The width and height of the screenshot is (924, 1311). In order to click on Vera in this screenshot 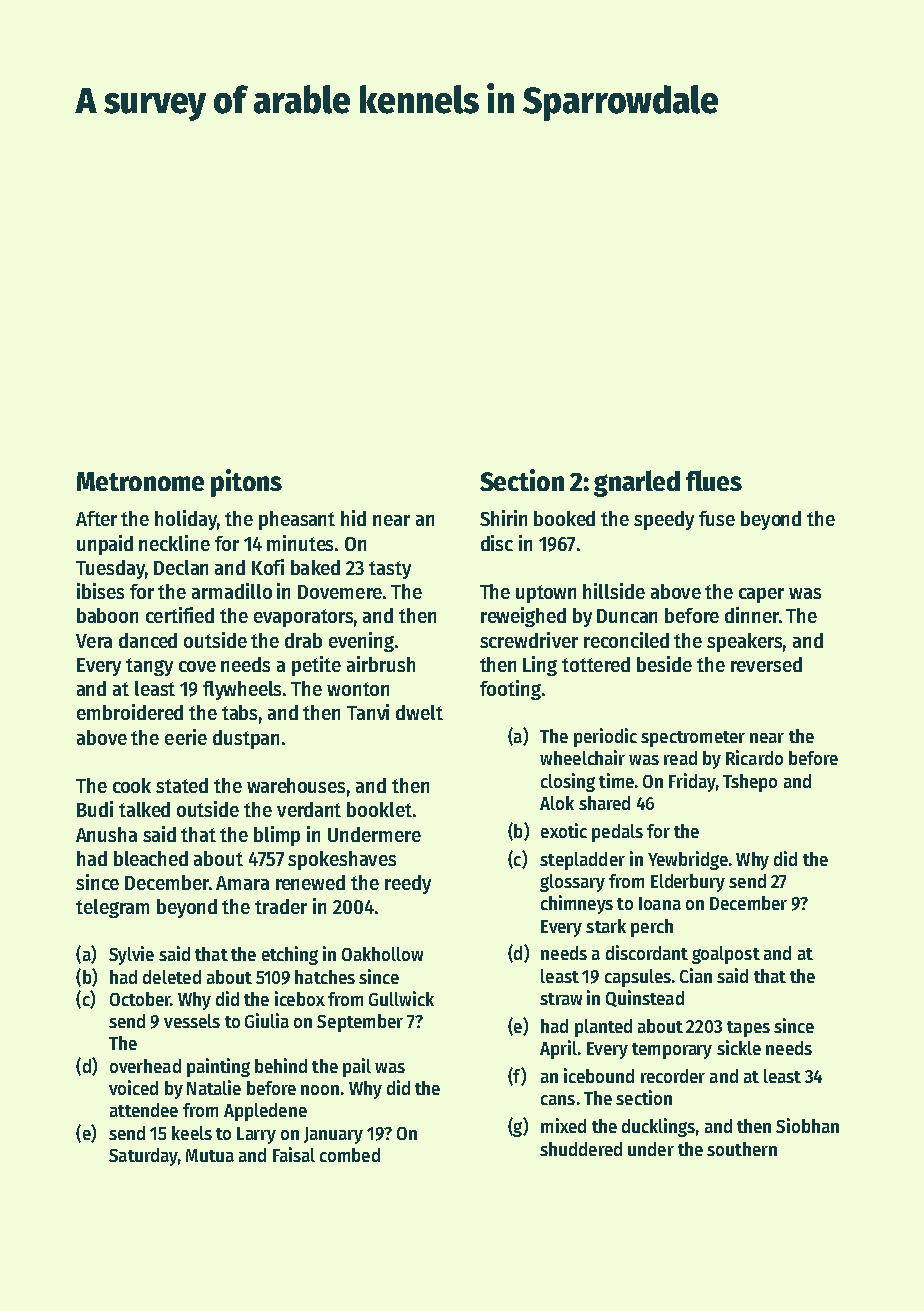, I will do `click(94, 641)`.
